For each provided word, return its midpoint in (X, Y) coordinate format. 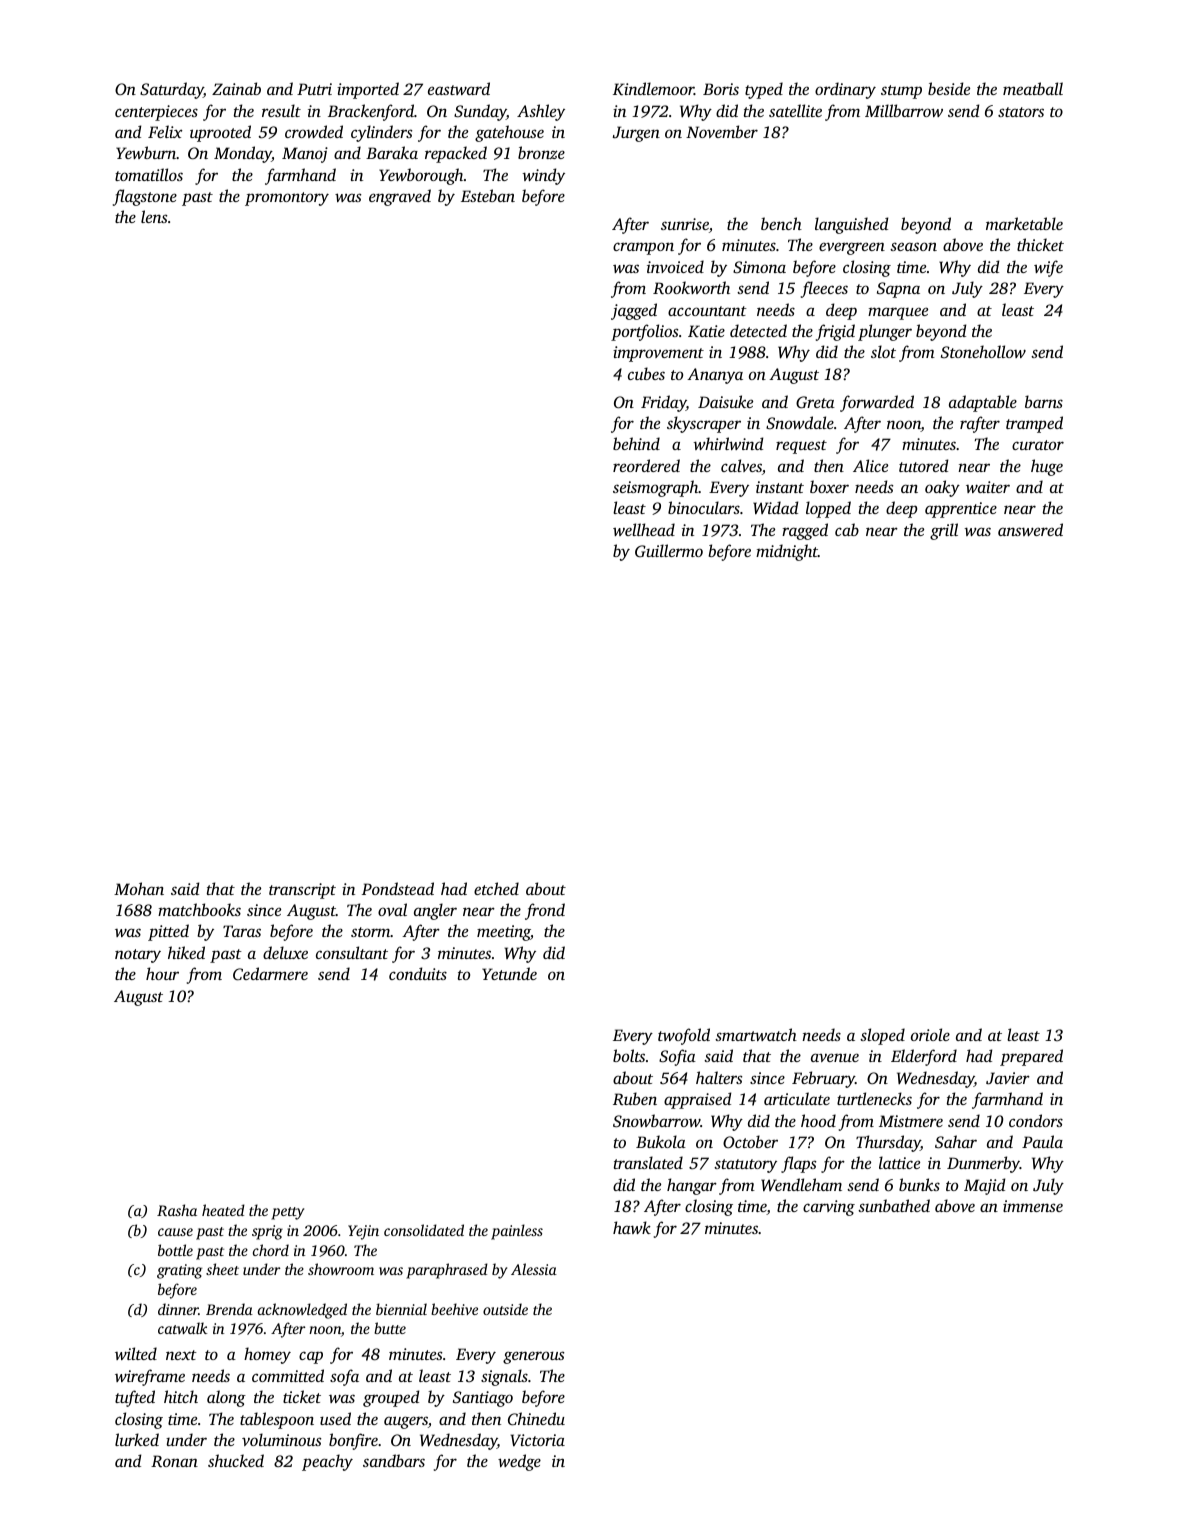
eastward (459, 88)
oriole (930, 1034)
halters (719, 1077)
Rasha (177, 1210)
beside (949, 88)
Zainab (236, 88)
